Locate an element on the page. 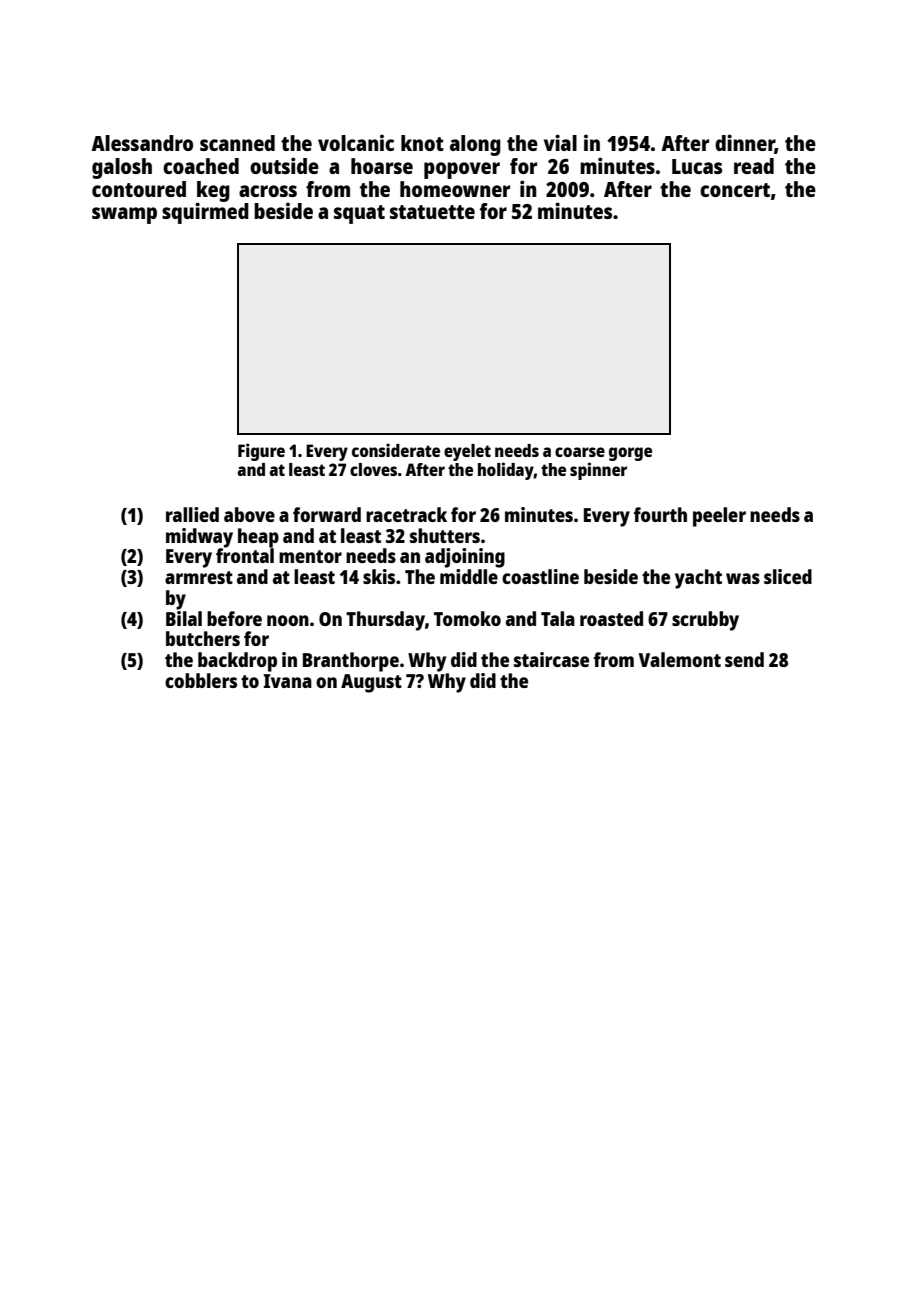  squirmed is located at coordinates (205, 213).
